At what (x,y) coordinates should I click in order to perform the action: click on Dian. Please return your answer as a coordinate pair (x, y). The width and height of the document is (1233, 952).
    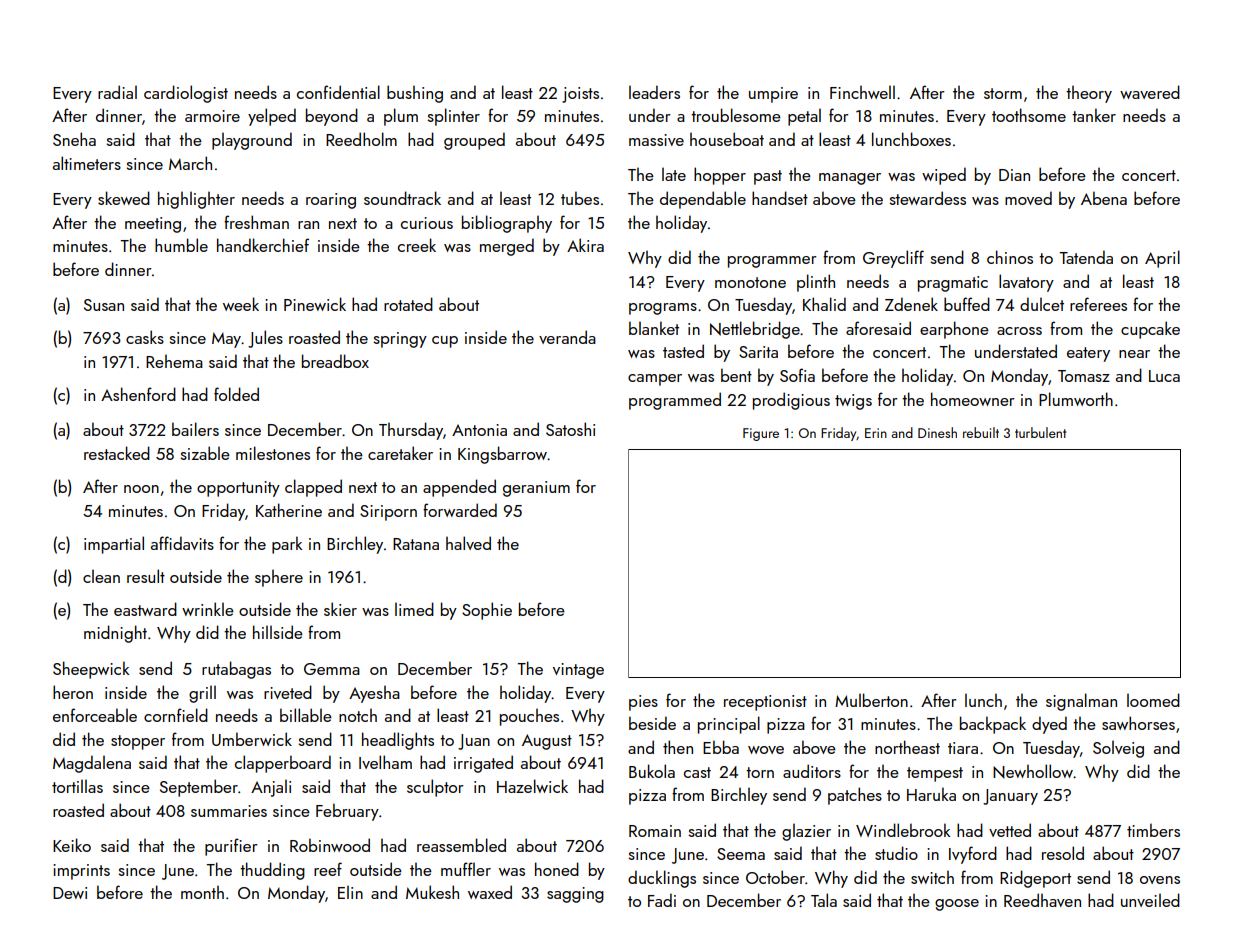
    Looking at the image, I should click on (1014, 175).
